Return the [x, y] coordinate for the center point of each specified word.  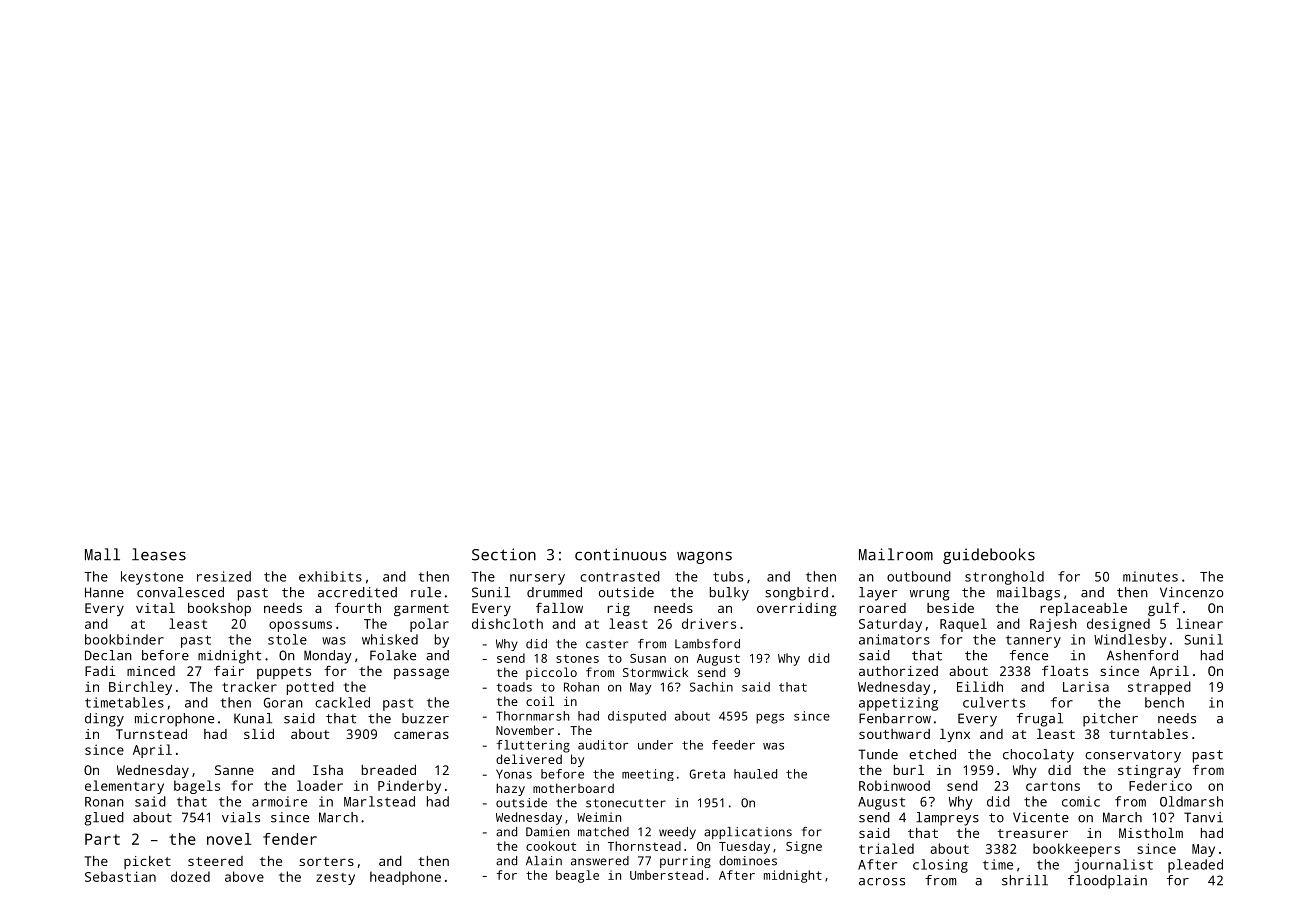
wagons [704, 558]
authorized [898, 671]
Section [504, 554]
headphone [405, 878]
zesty [335, 879]
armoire [279, 801]
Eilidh [980, 686]
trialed [886, 848]
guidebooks [989, 556]
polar [429, 625]
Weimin [599, 817]
